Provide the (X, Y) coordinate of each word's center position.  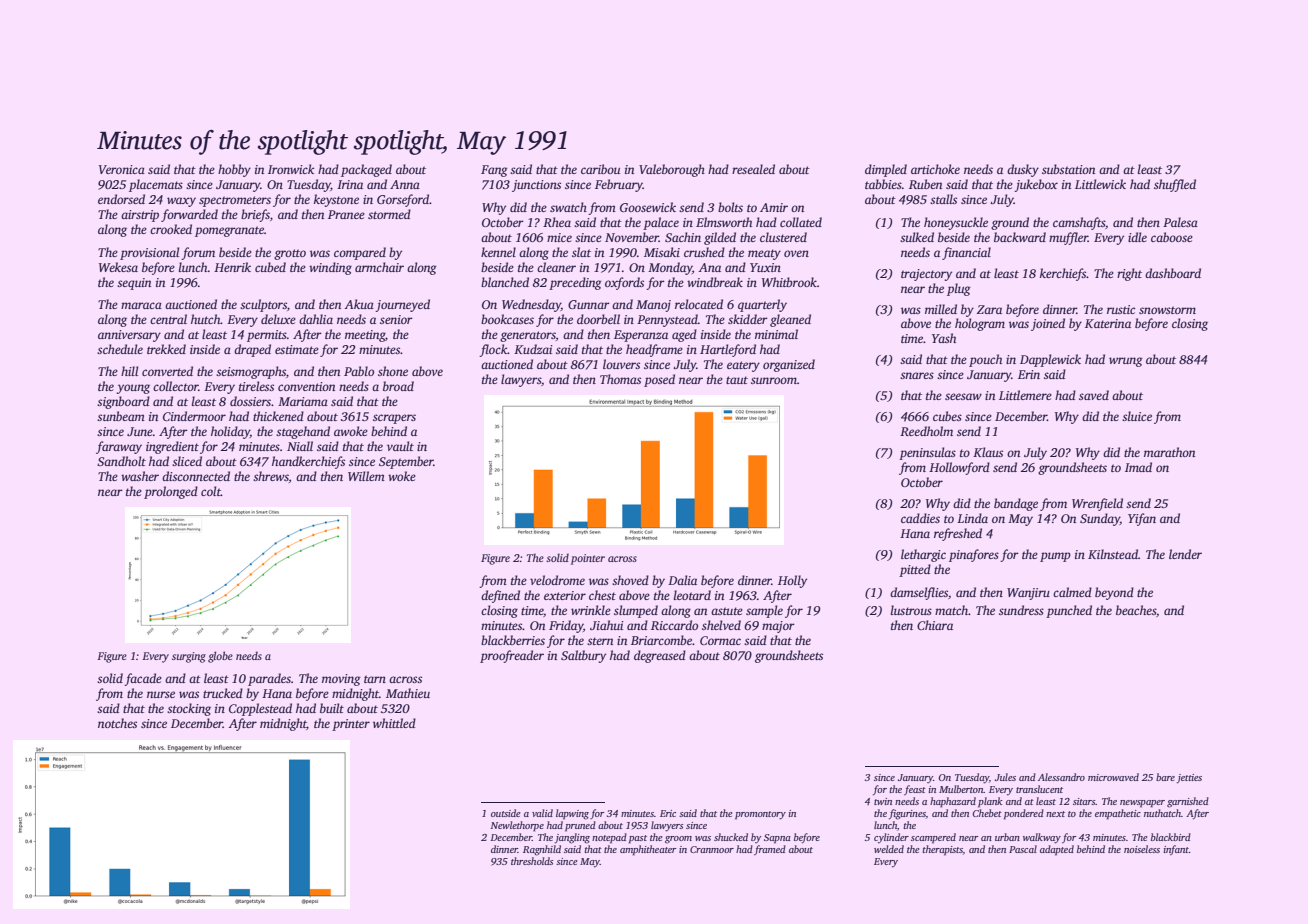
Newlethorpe (517, 826)
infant (1176, 850)
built (332, 708)
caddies (920, 518)
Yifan (1142, 519)
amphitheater (648, 850)
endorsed (121, 199)
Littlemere (1025, 395)
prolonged (171, 492)
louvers (621, 364)
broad (398, 386)
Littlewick (1100, 184)
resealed (753, 169)
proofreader (512, 656)
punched (1069, 611)
